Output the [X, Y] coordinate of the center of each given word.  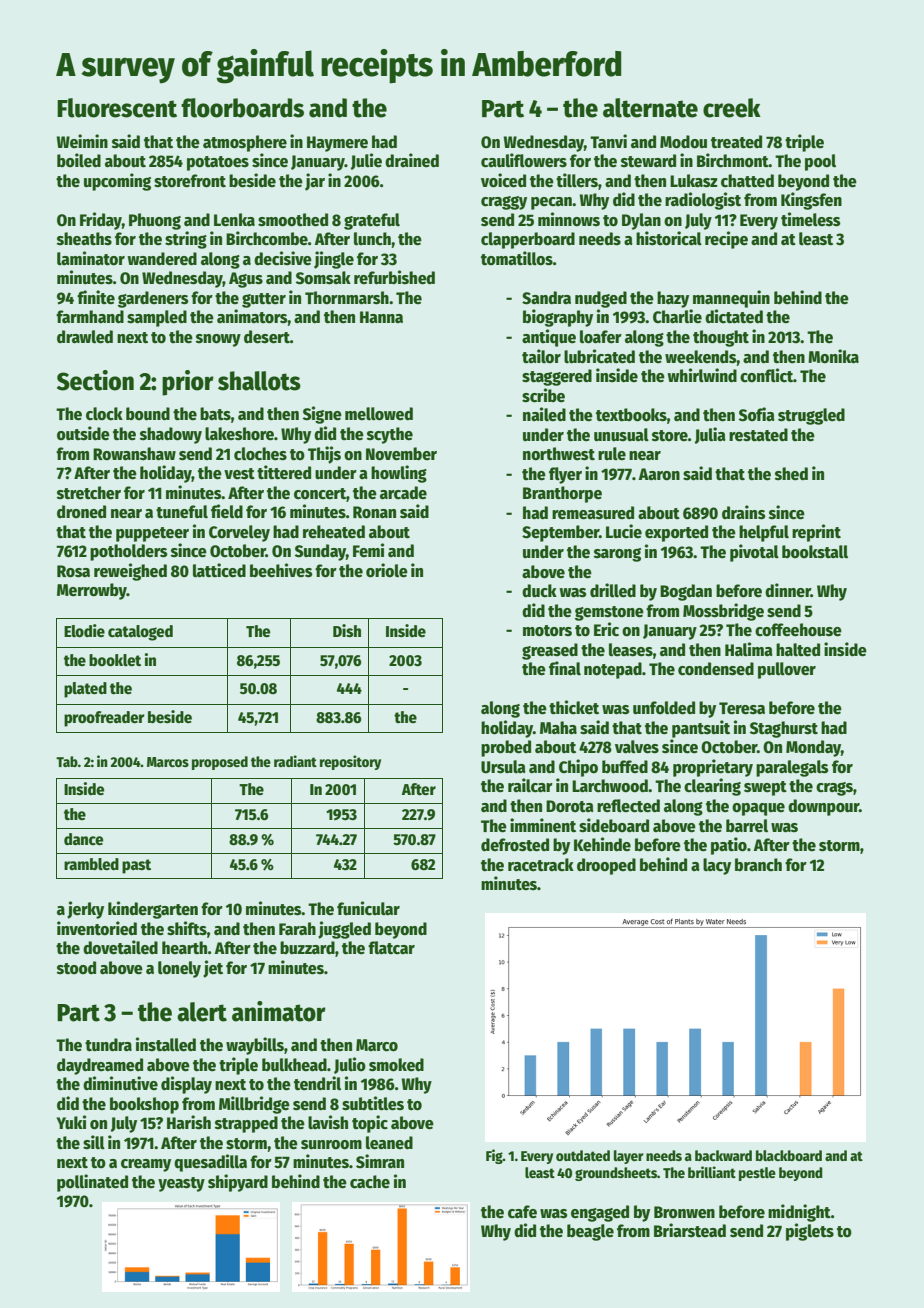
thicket [574, 707]
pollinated [92, 1183]
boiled [79, 160]
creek [732, 108]
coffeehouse [798, 630]
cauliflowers [524, 160]
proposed [220, 763]
